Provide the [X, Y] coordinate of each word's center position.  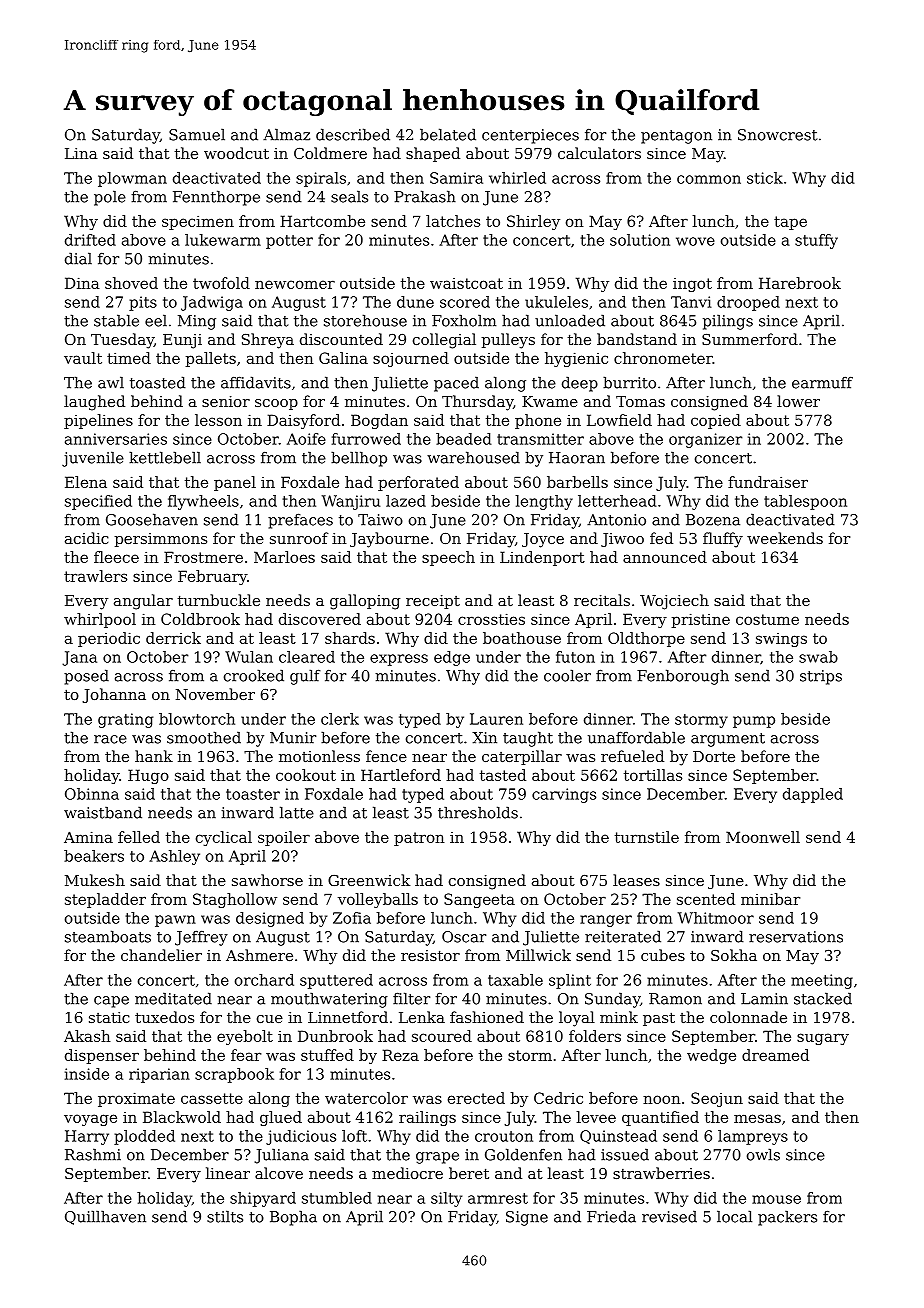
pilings [728, 322]
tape [790, 223]
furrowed [366, 439]
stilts [225, 1216]
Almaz [286, 134]
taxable [515, 980]
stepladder [105, 900]
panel [235, 483]
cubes [663, 955]
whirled [517, 178]
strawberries [661, 1173]
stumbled [337, 1198]
